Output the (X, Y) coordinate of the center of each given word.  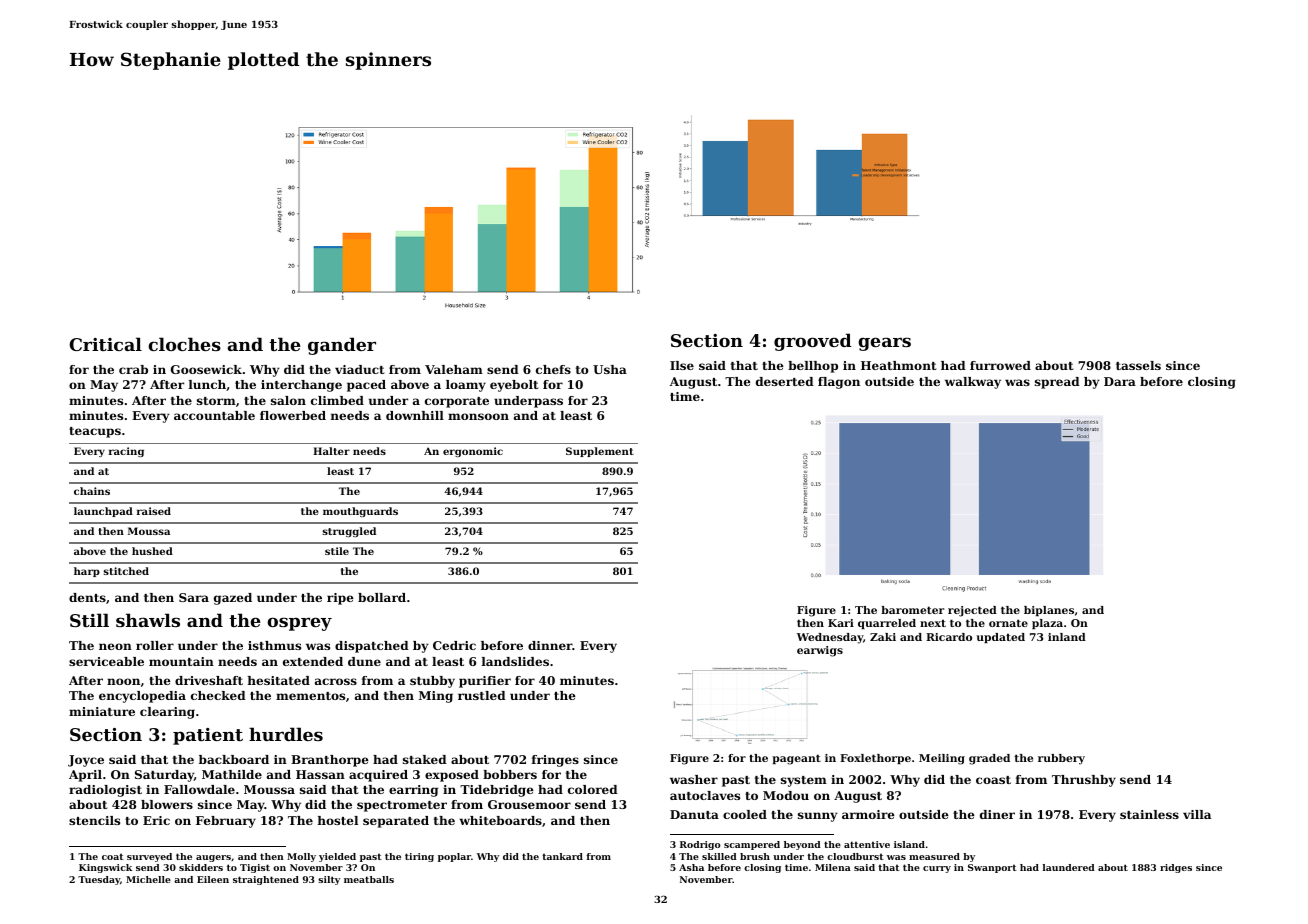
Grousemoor (529, 804)
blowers (167, 804)
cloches (184, 344)
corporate (457, 402)
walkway (973, 383)
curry (937, 869)
